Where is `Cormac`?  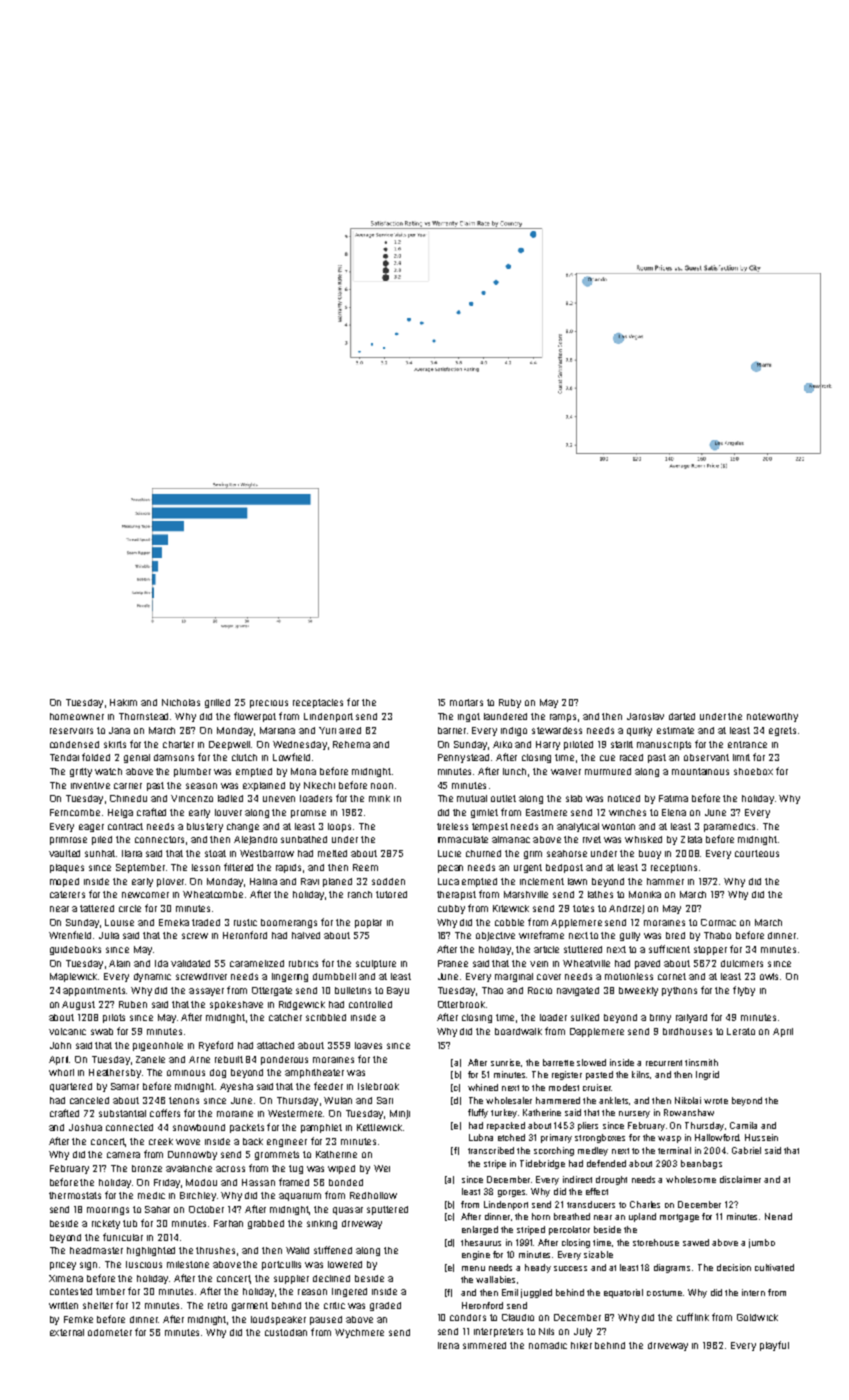 Cormac is located at coordinates (718, 922).
